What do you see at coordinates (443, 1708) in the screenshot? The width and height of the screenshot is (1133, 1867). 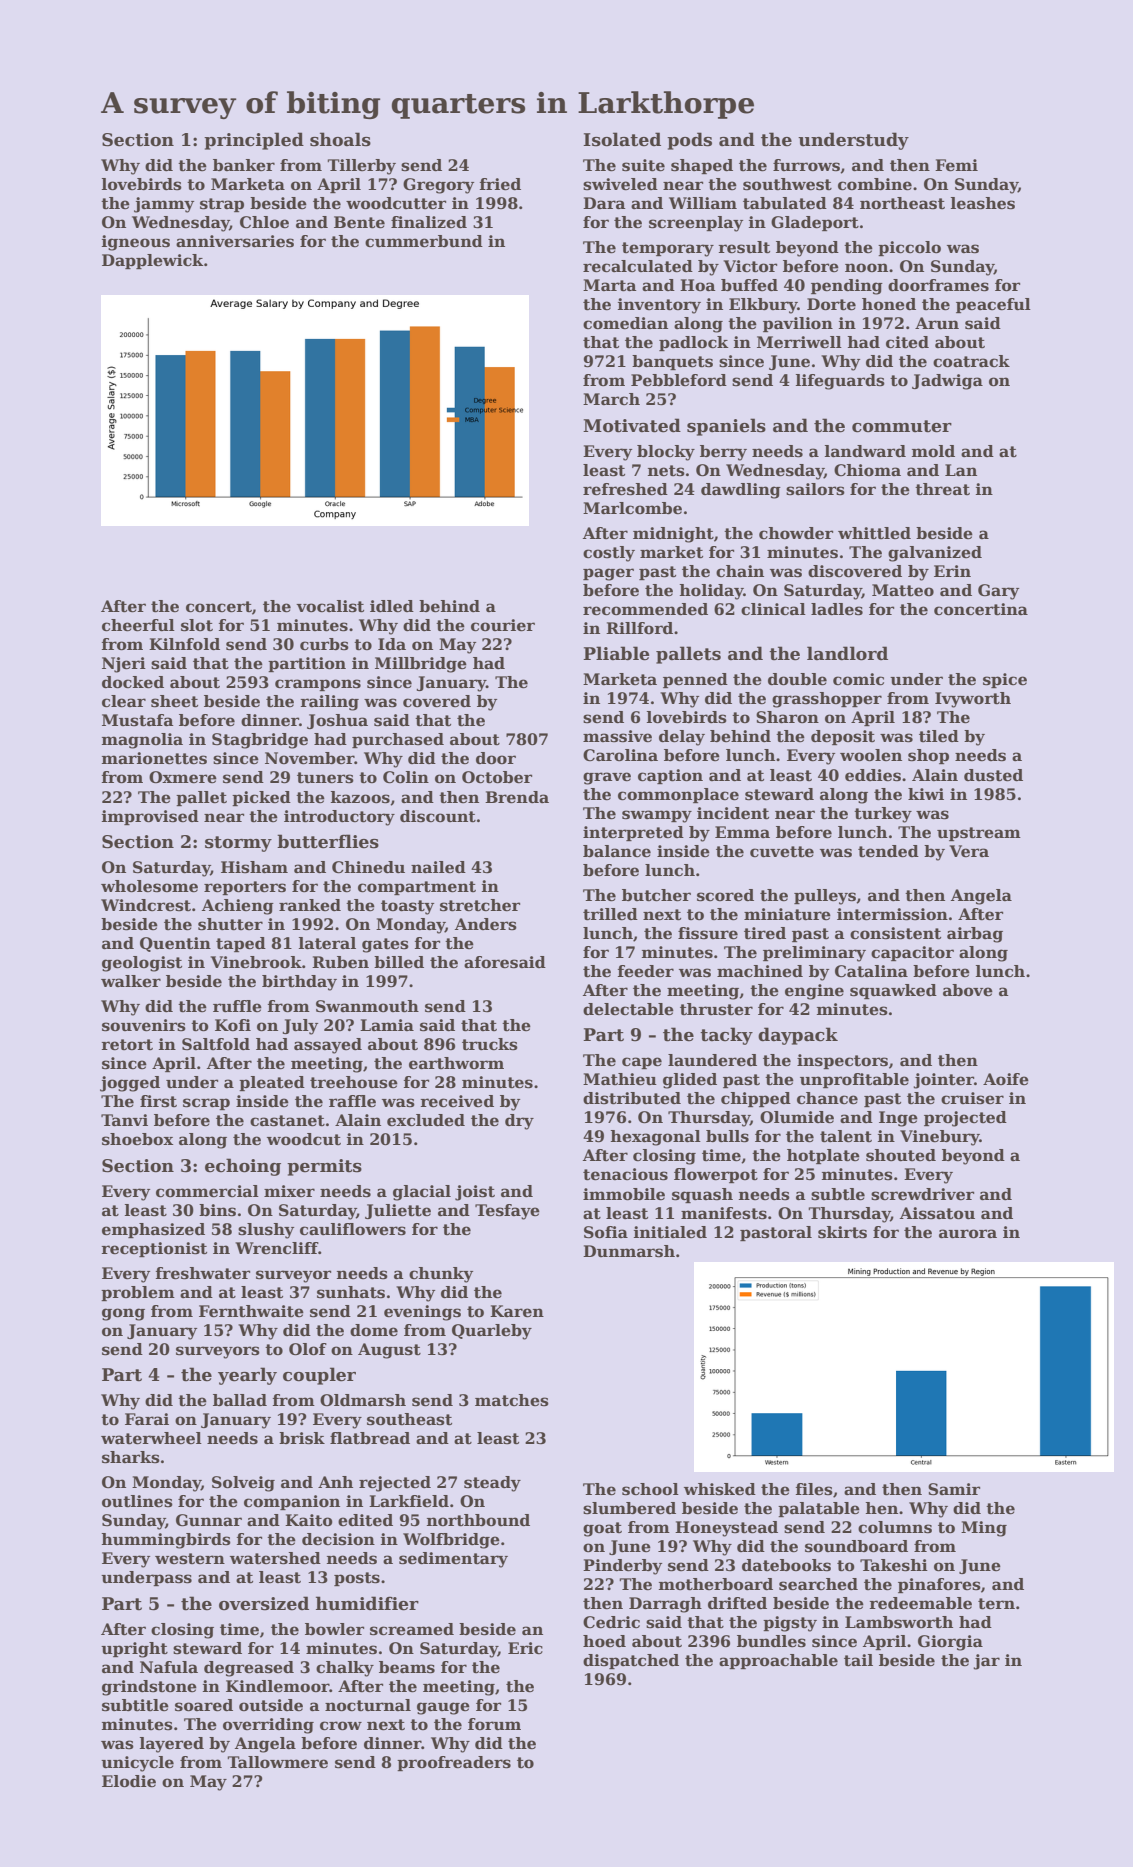 I see `gauge` at bounding box center [443, 1708].
